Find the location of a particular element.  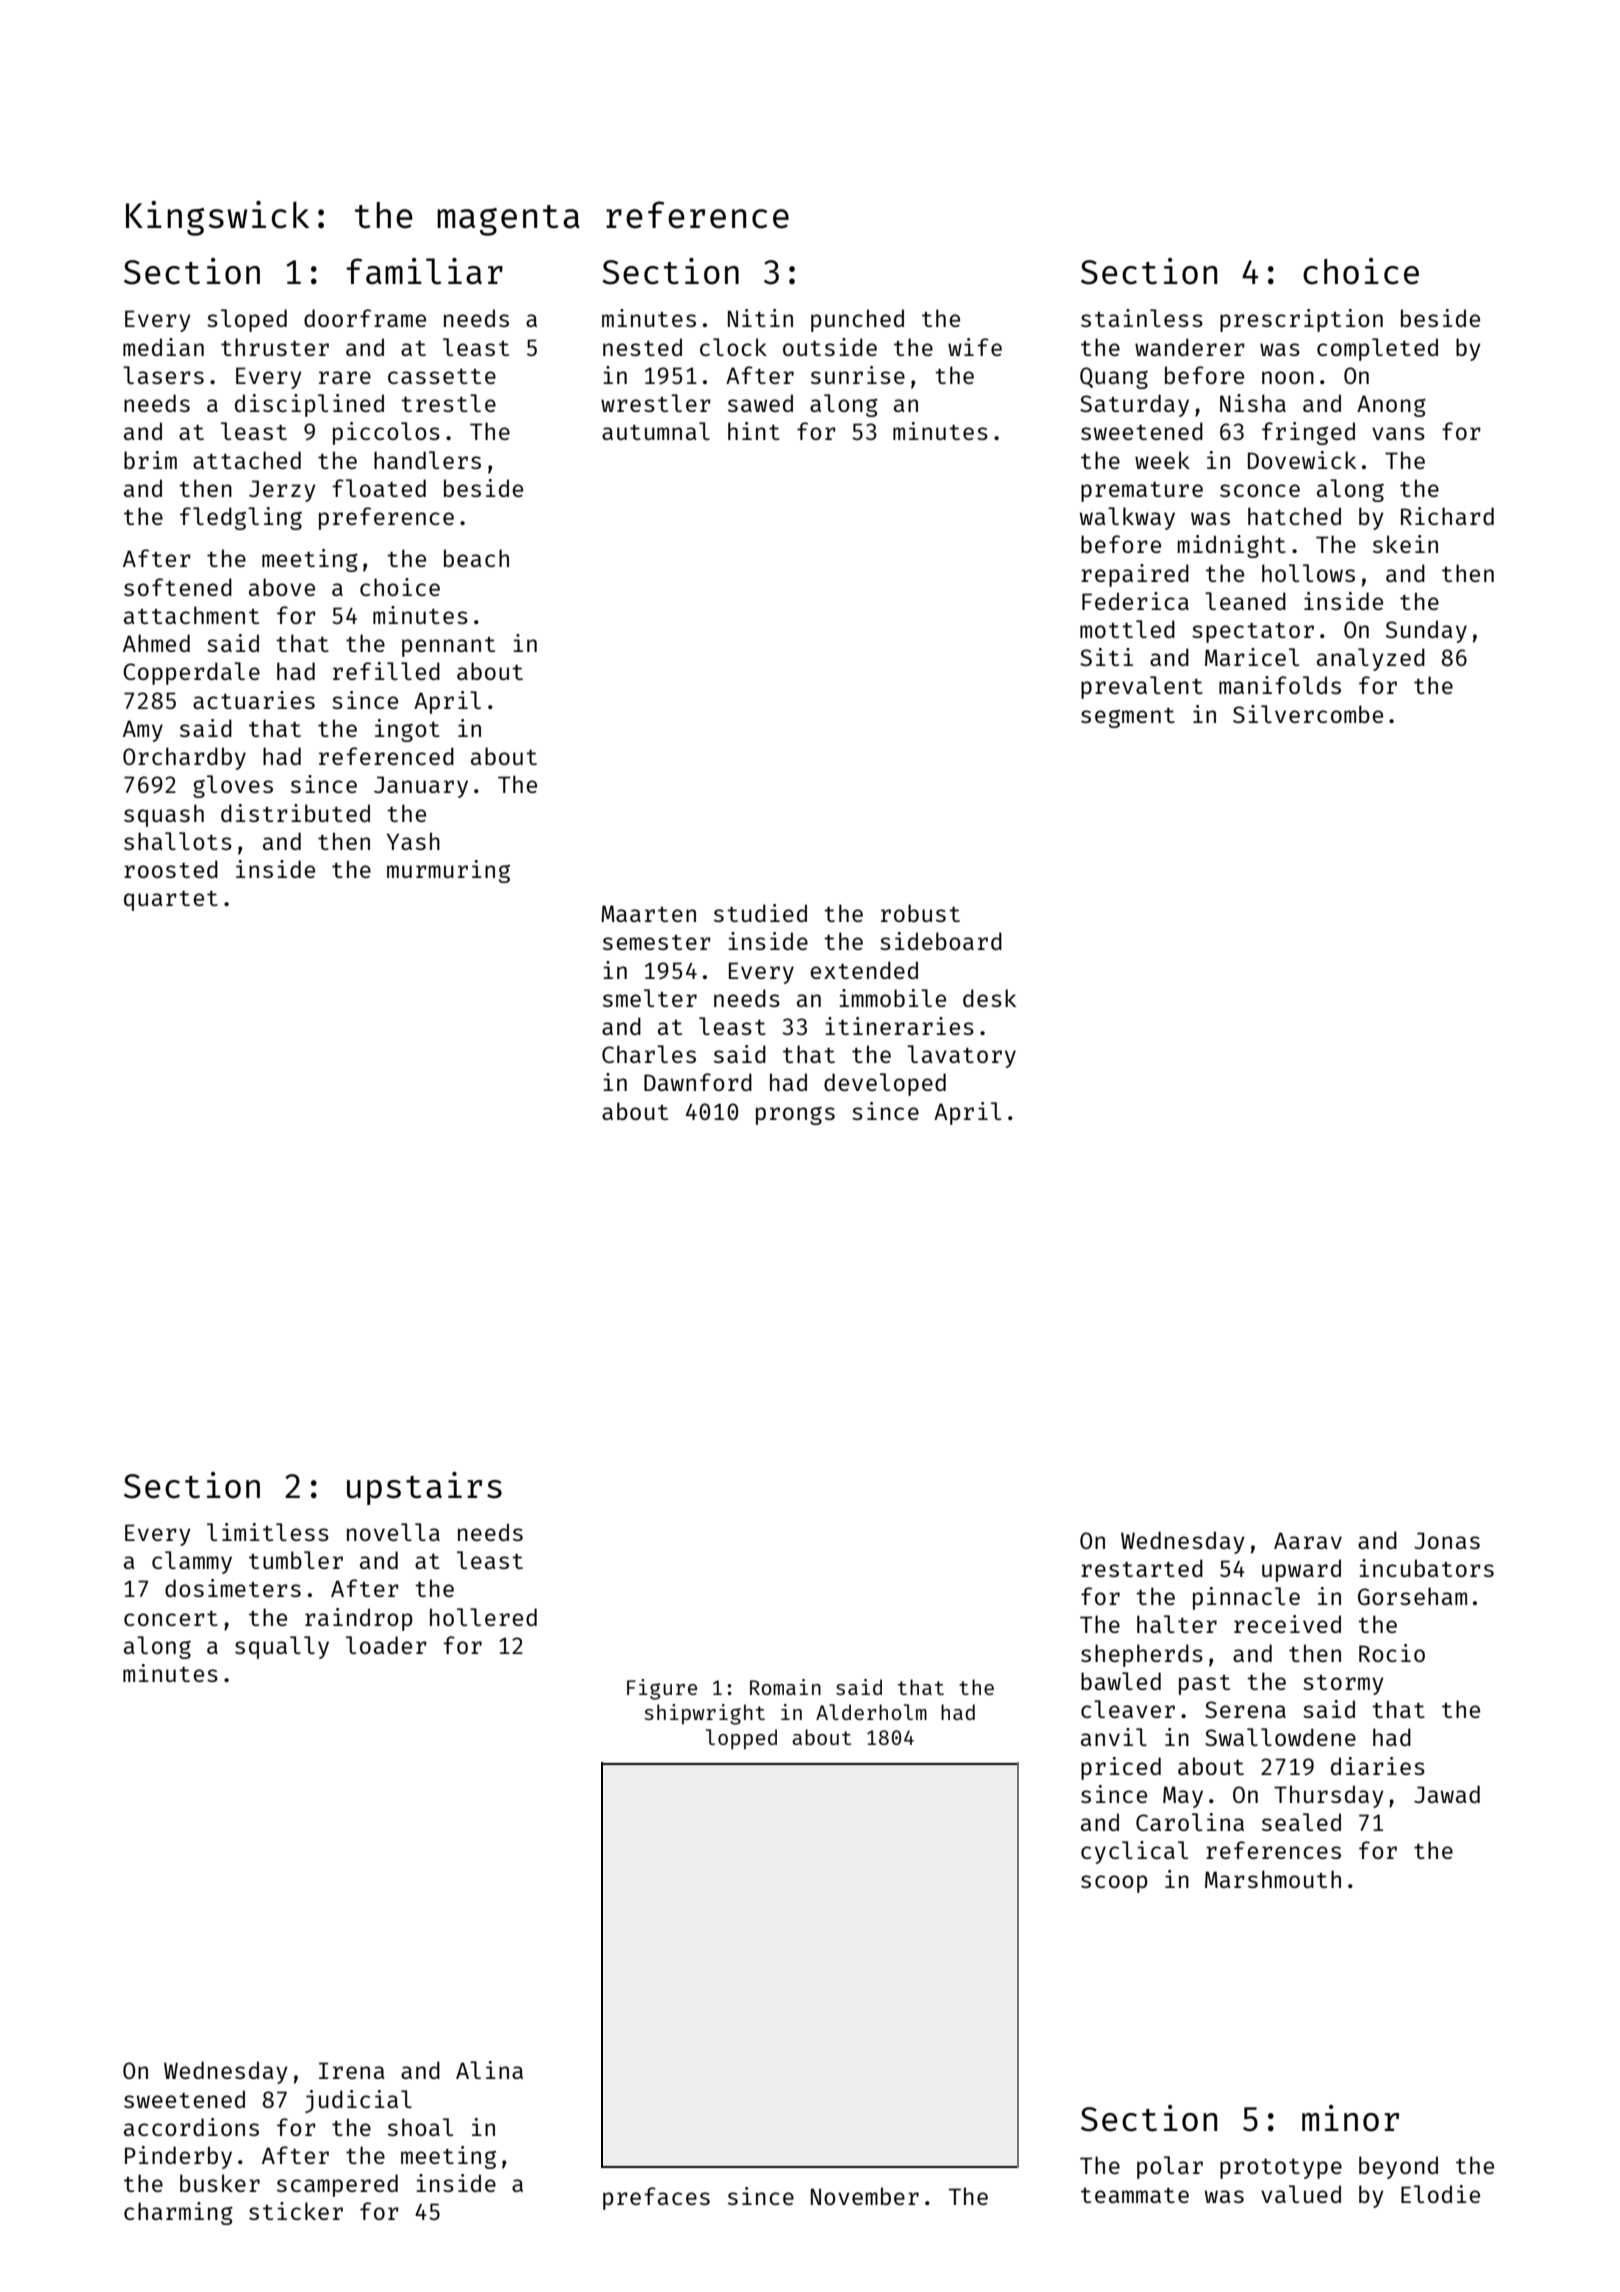

Siti is located at coordinates (1106, 657).
